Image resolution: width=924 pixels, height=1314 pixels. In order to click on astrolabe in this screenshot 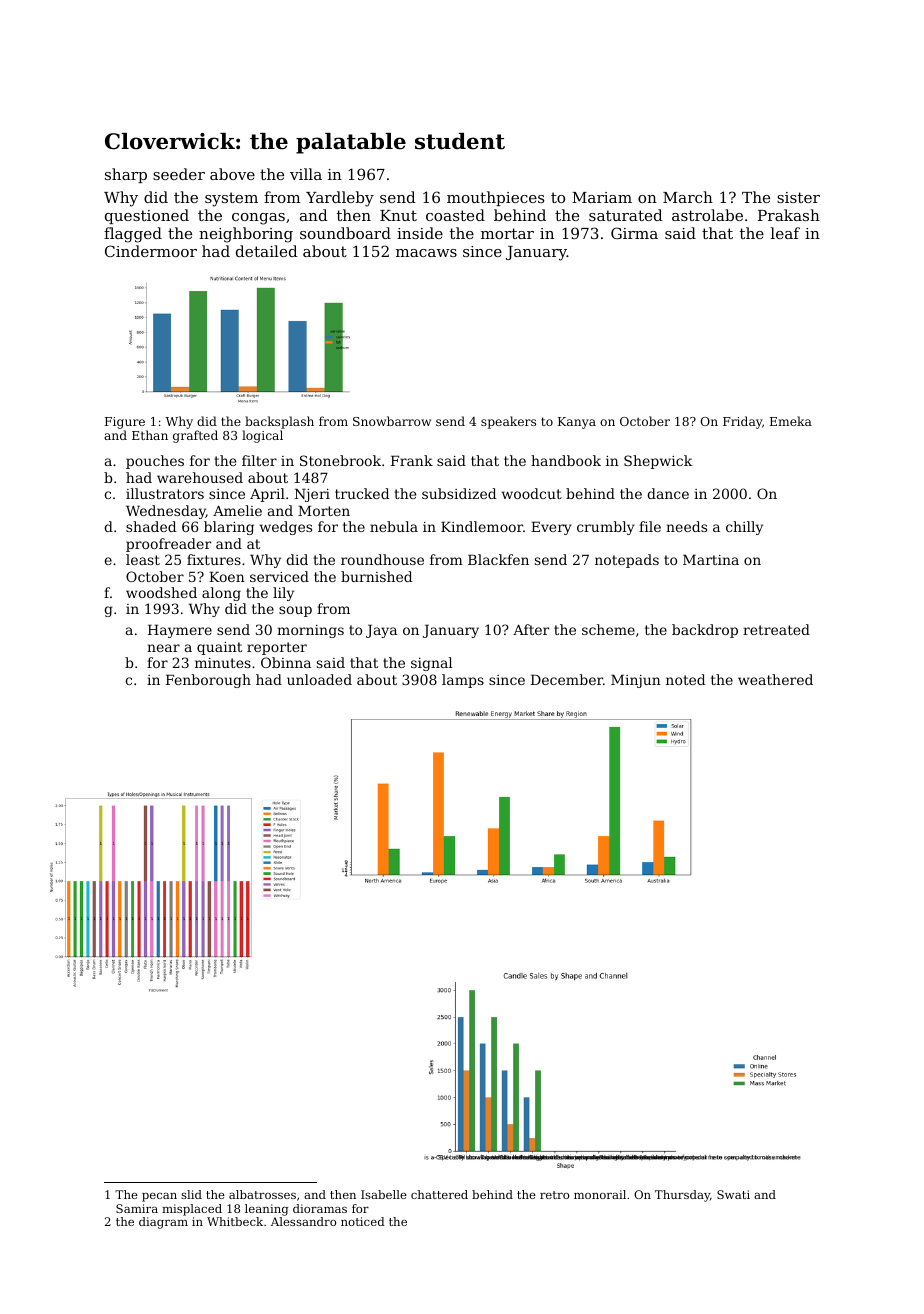, I will do `click(707, 215)`.
